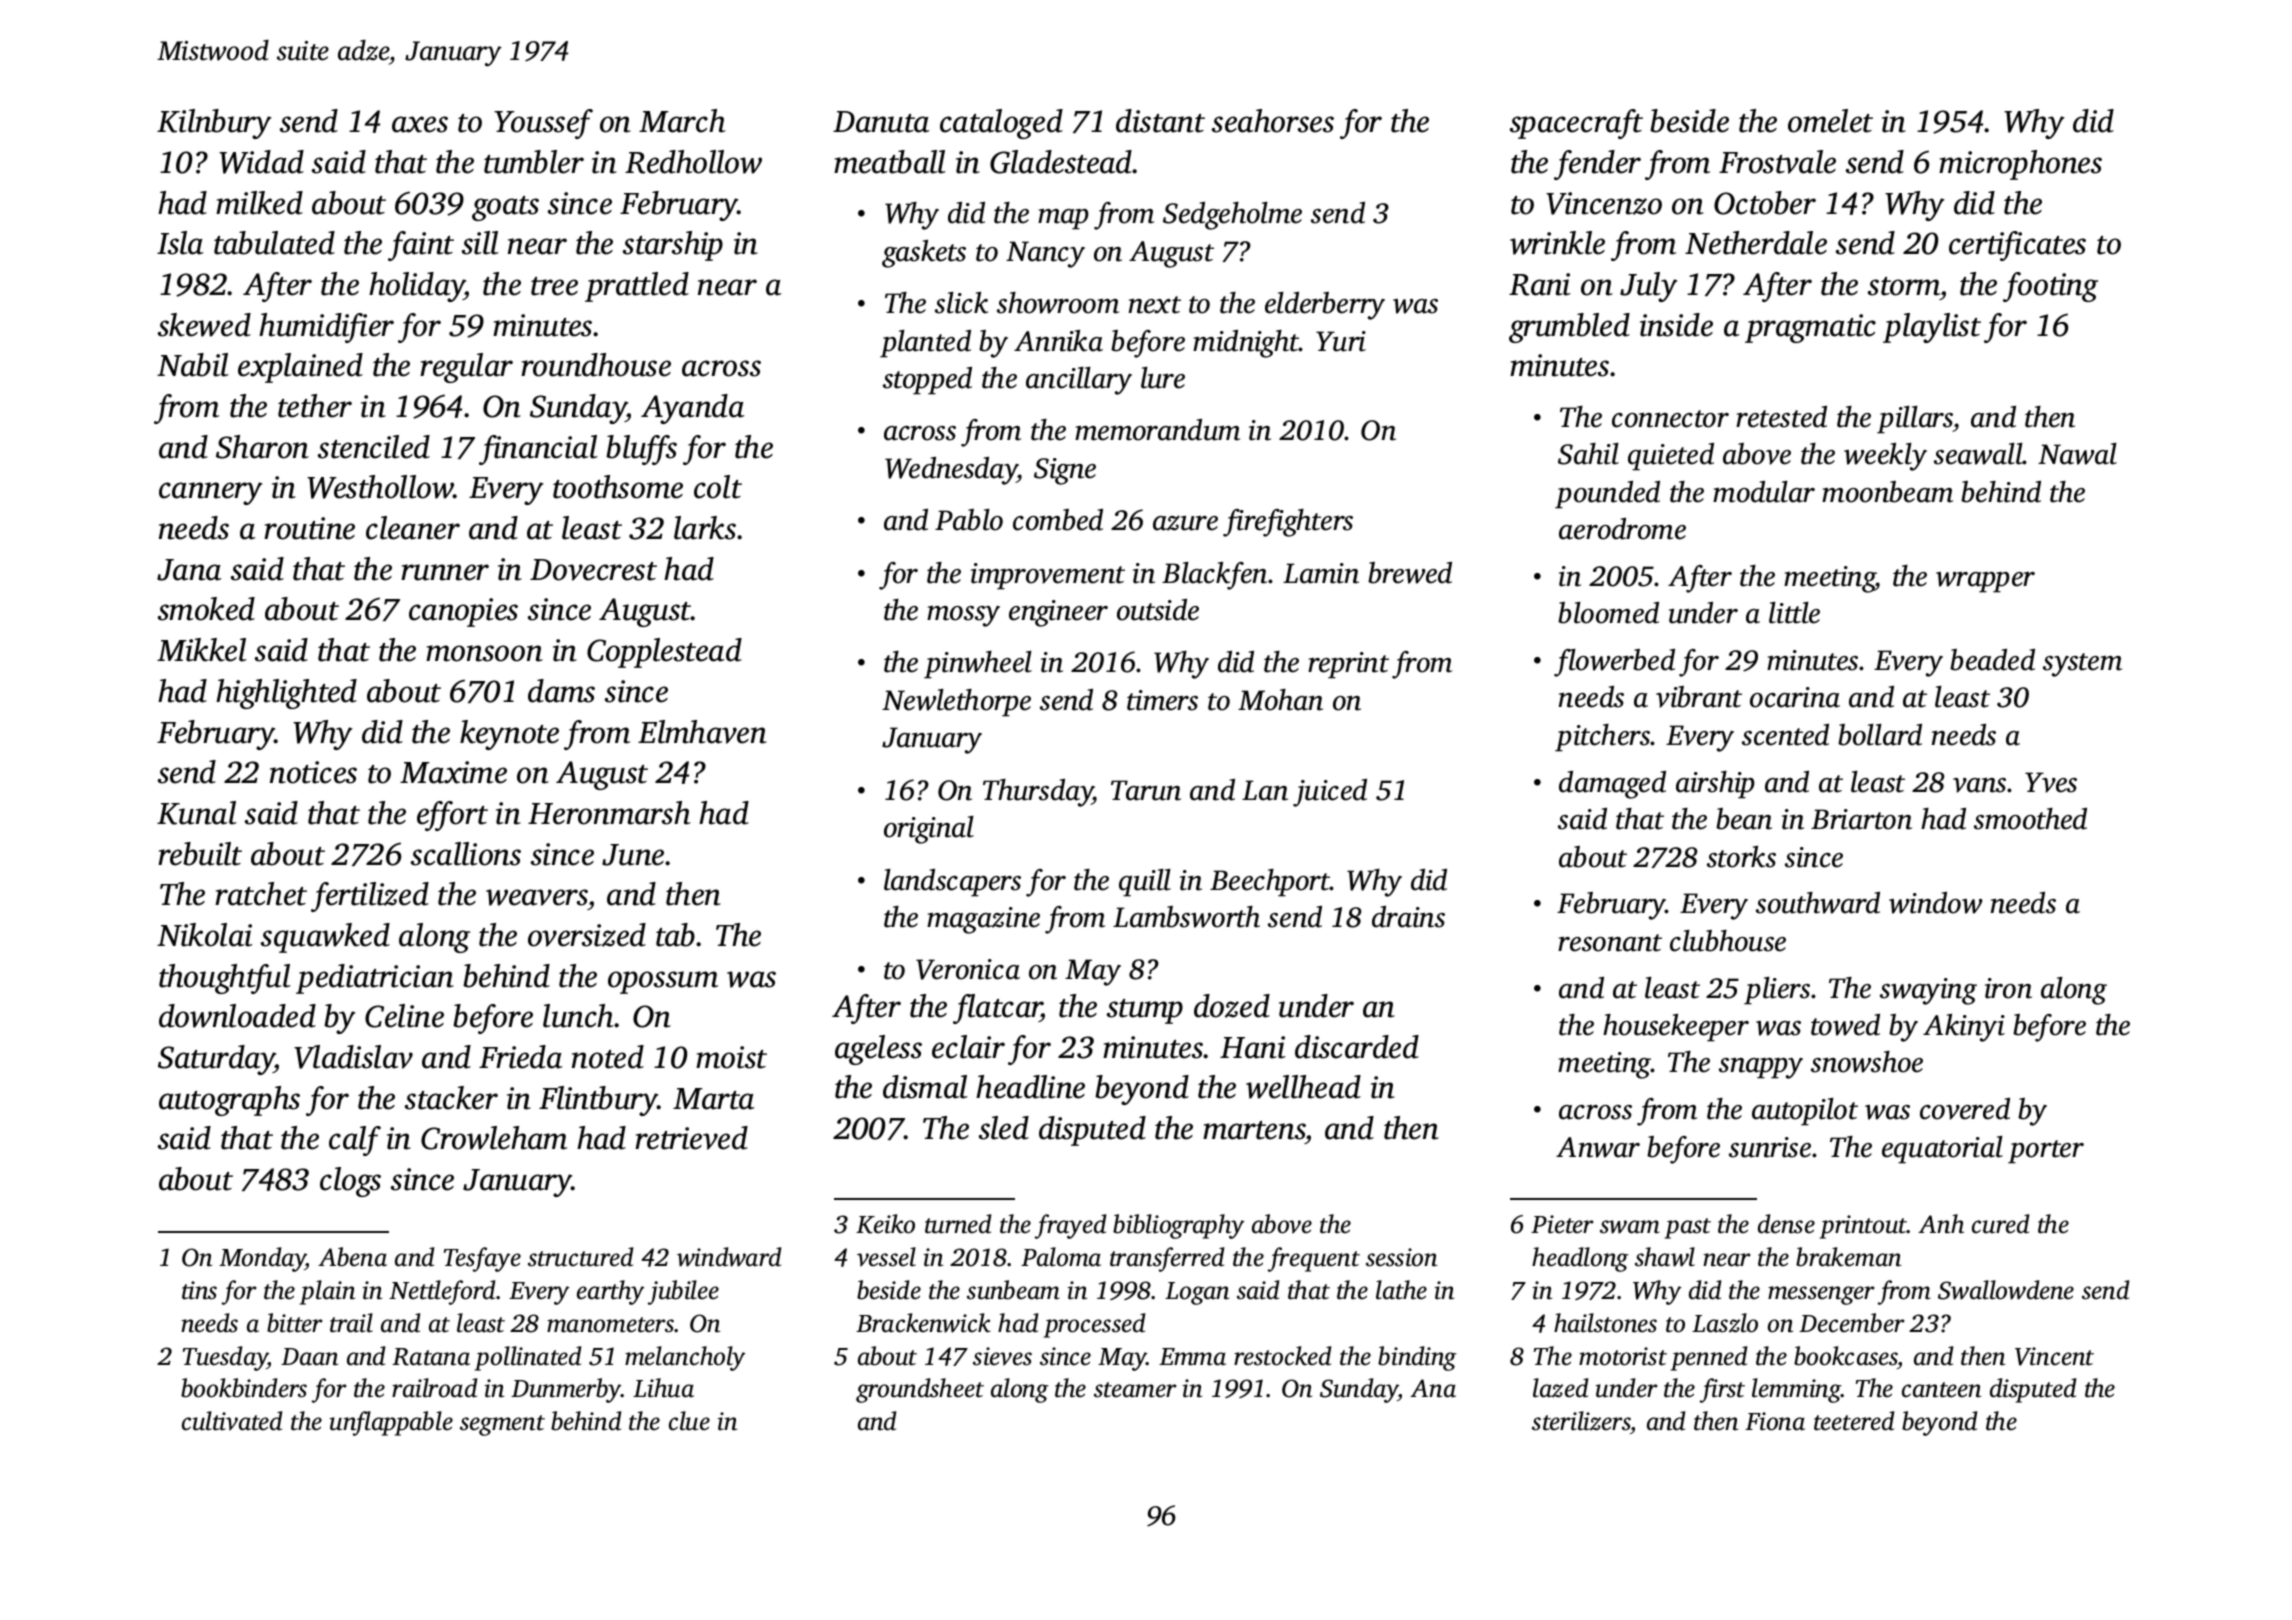 The image size is (2292, 1620). What do you see at coordinates (200, 854) in the screenshot?
I see `rebuilt` at bounding box center [200, 854].
